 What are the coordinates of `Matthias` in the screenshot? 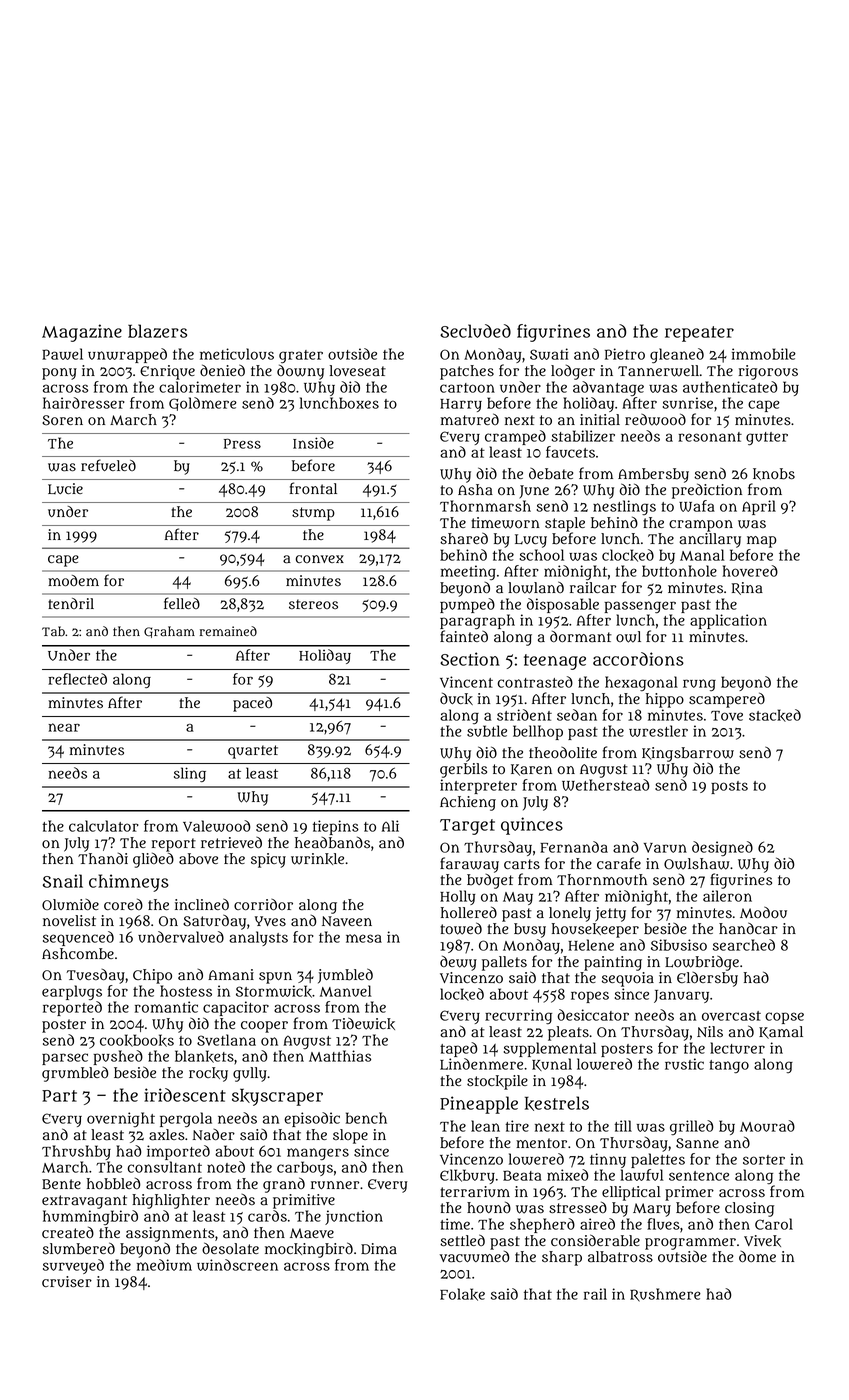 It's located at (340, 1056).
